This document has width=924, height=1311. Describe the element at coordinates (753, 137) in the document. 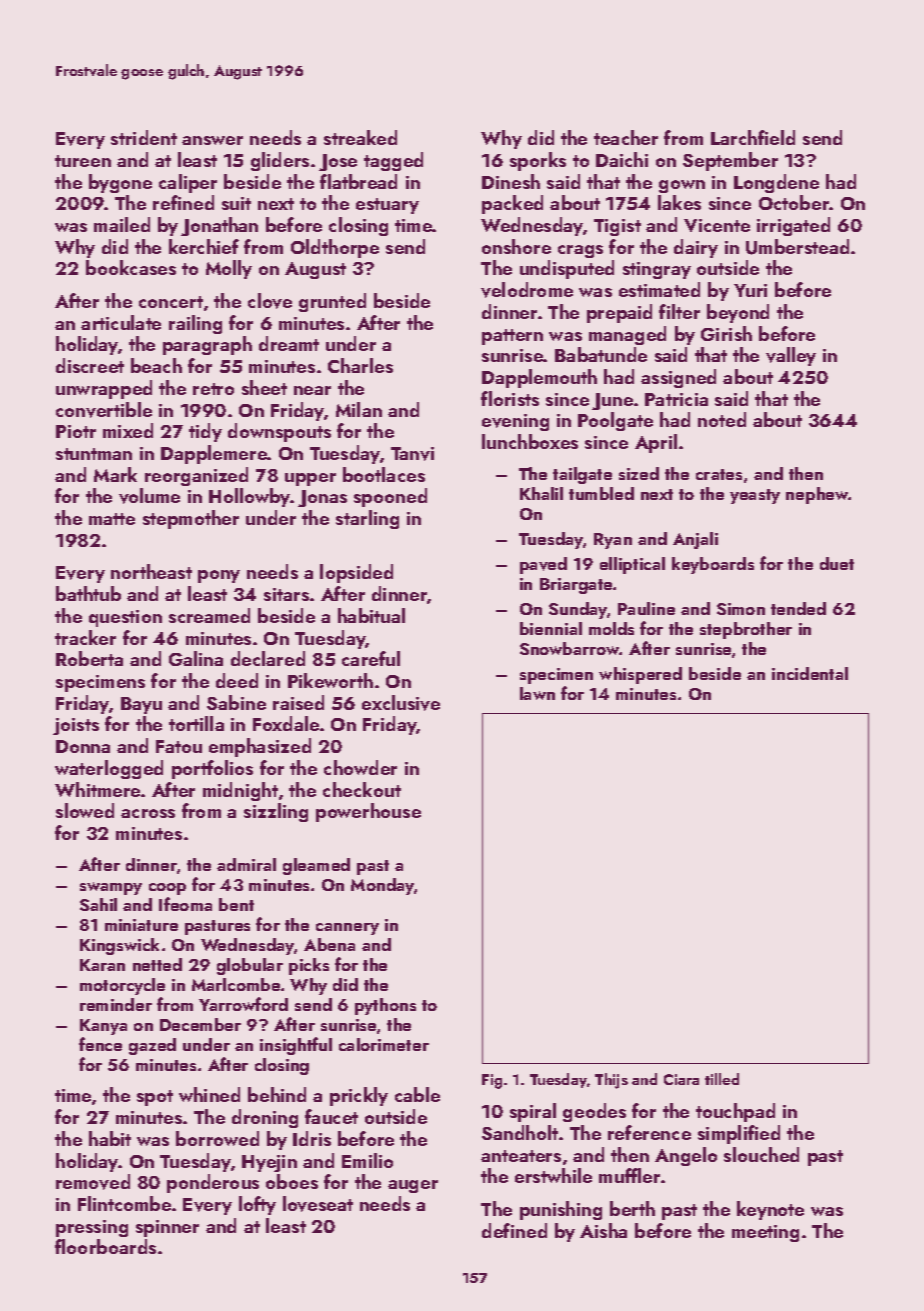

I see `Larchfield` at that location.
